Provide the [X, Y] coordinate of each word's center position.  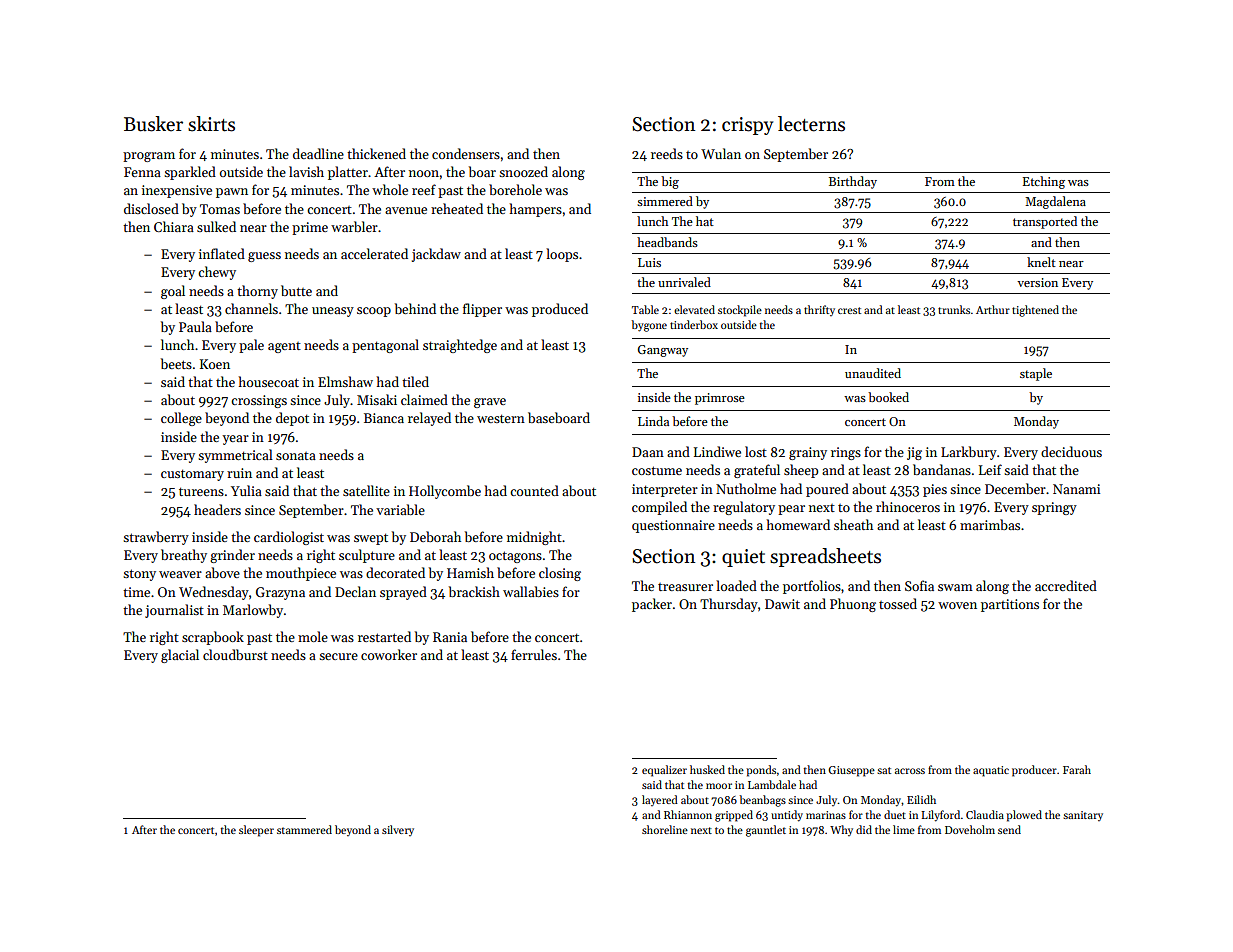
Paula [195, 326]
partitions [1010, 605]
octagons [515, 557]
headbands [667, 242]
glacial [180, 656]
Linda [653, 421]
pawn [232, 193]
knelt [1041, 262]
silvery [398, 830]
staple [1036, 374]
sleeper [256, 831]
